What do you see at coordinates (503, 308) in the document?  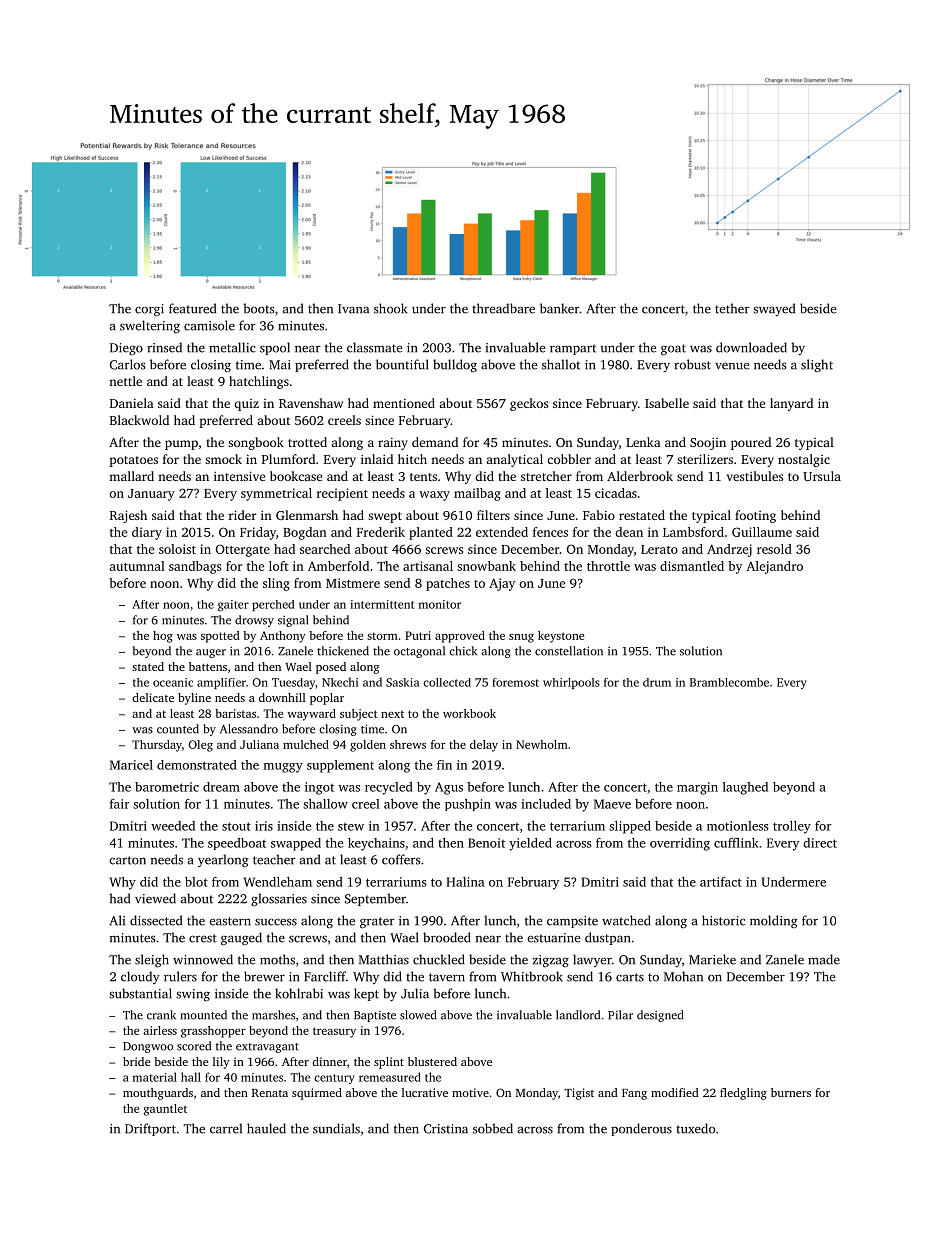 I see `threadbare` at bounding box center [503, 308].
